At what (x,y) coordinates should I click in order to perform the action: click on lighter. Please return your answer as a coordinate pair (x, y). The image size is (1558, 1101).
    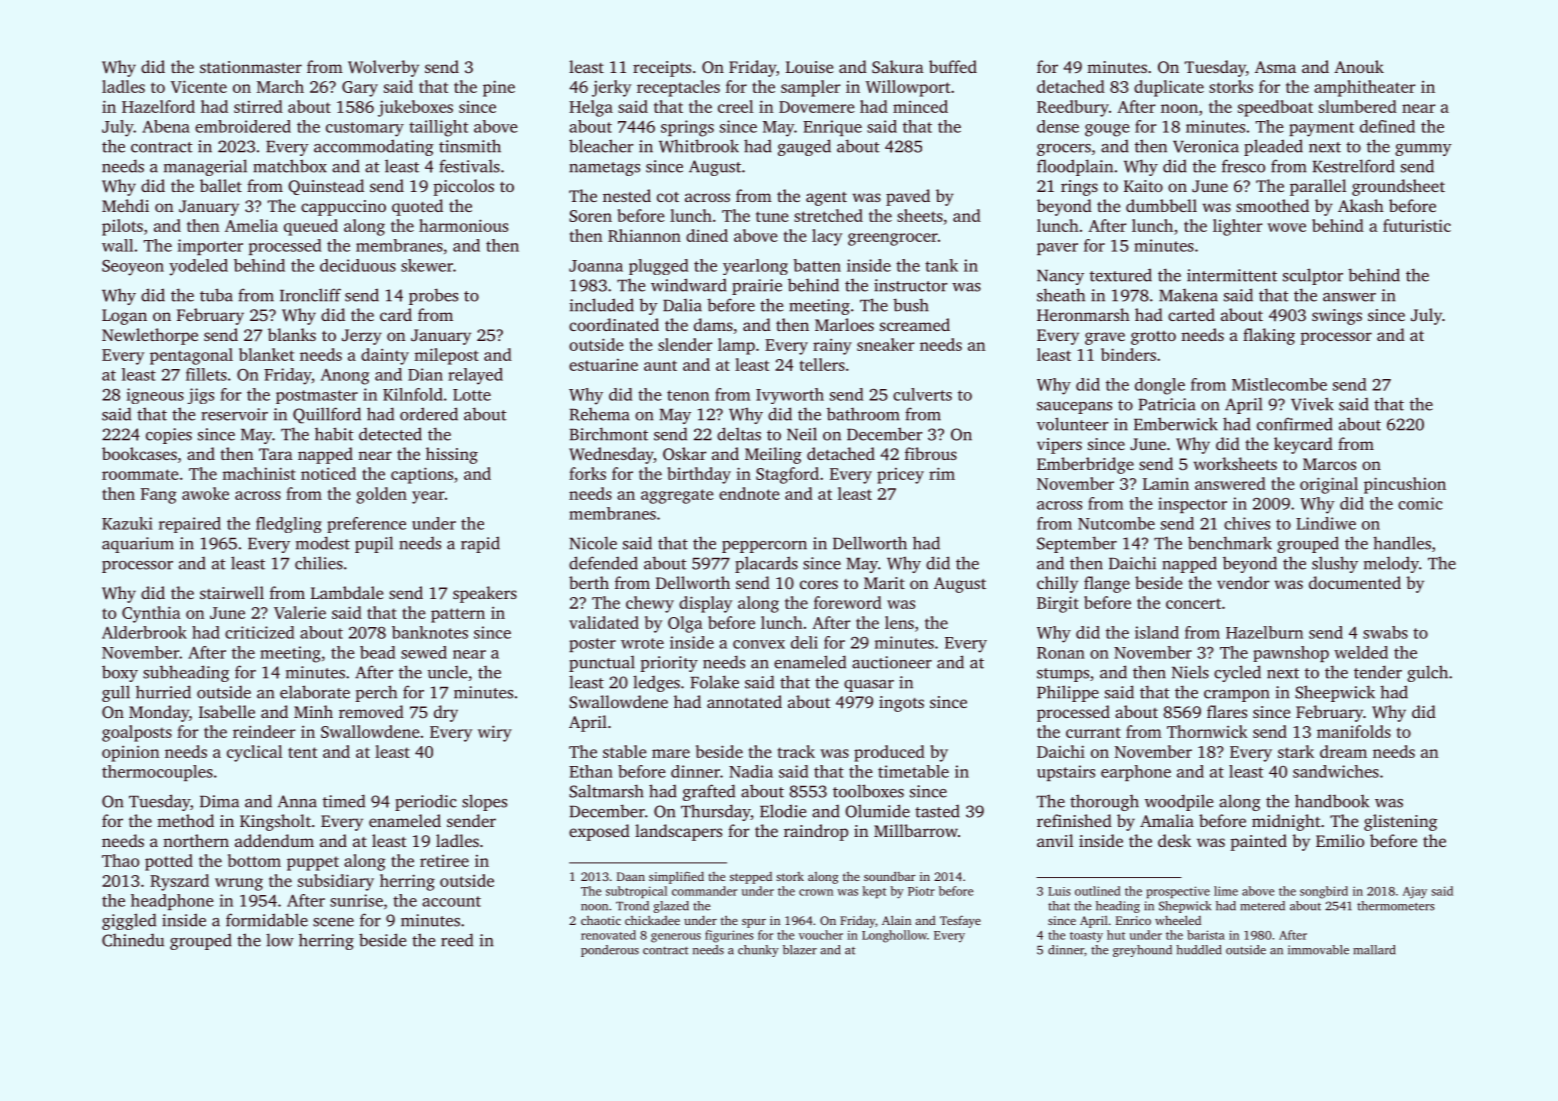
    Looking at the image, I should click on (1238, 227).
